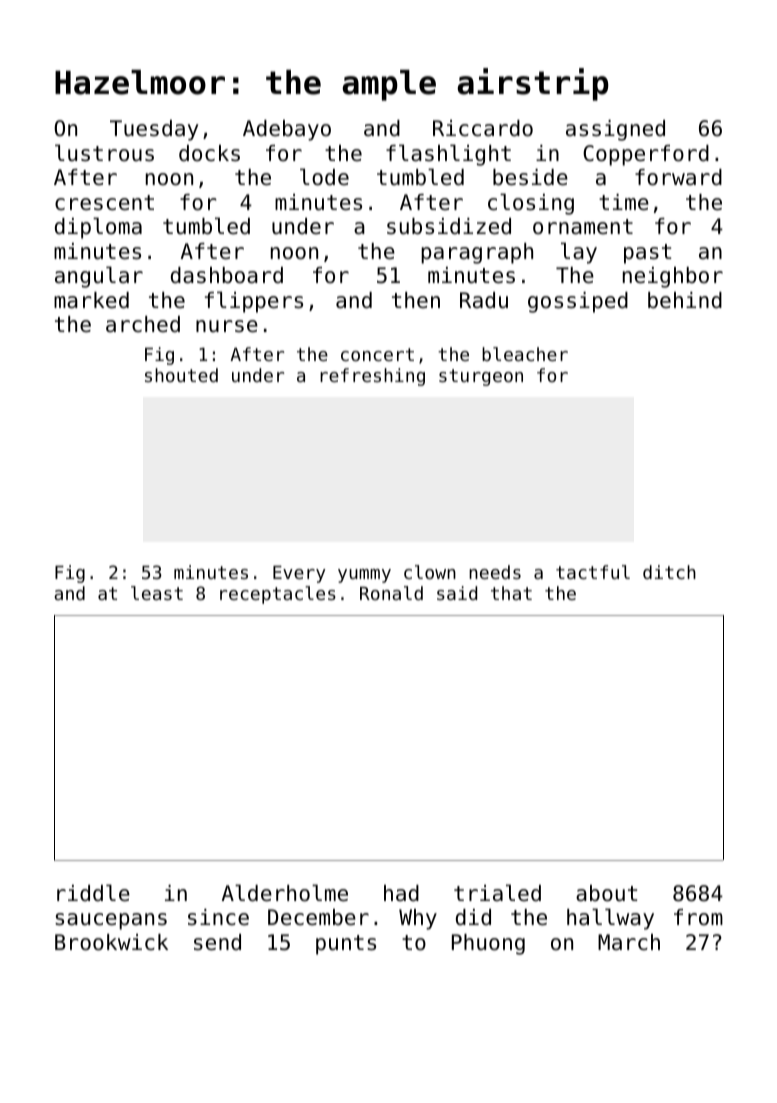 The width and height of the page is (777, 1103). I want to click on sturgeon, so click(481, 377).
